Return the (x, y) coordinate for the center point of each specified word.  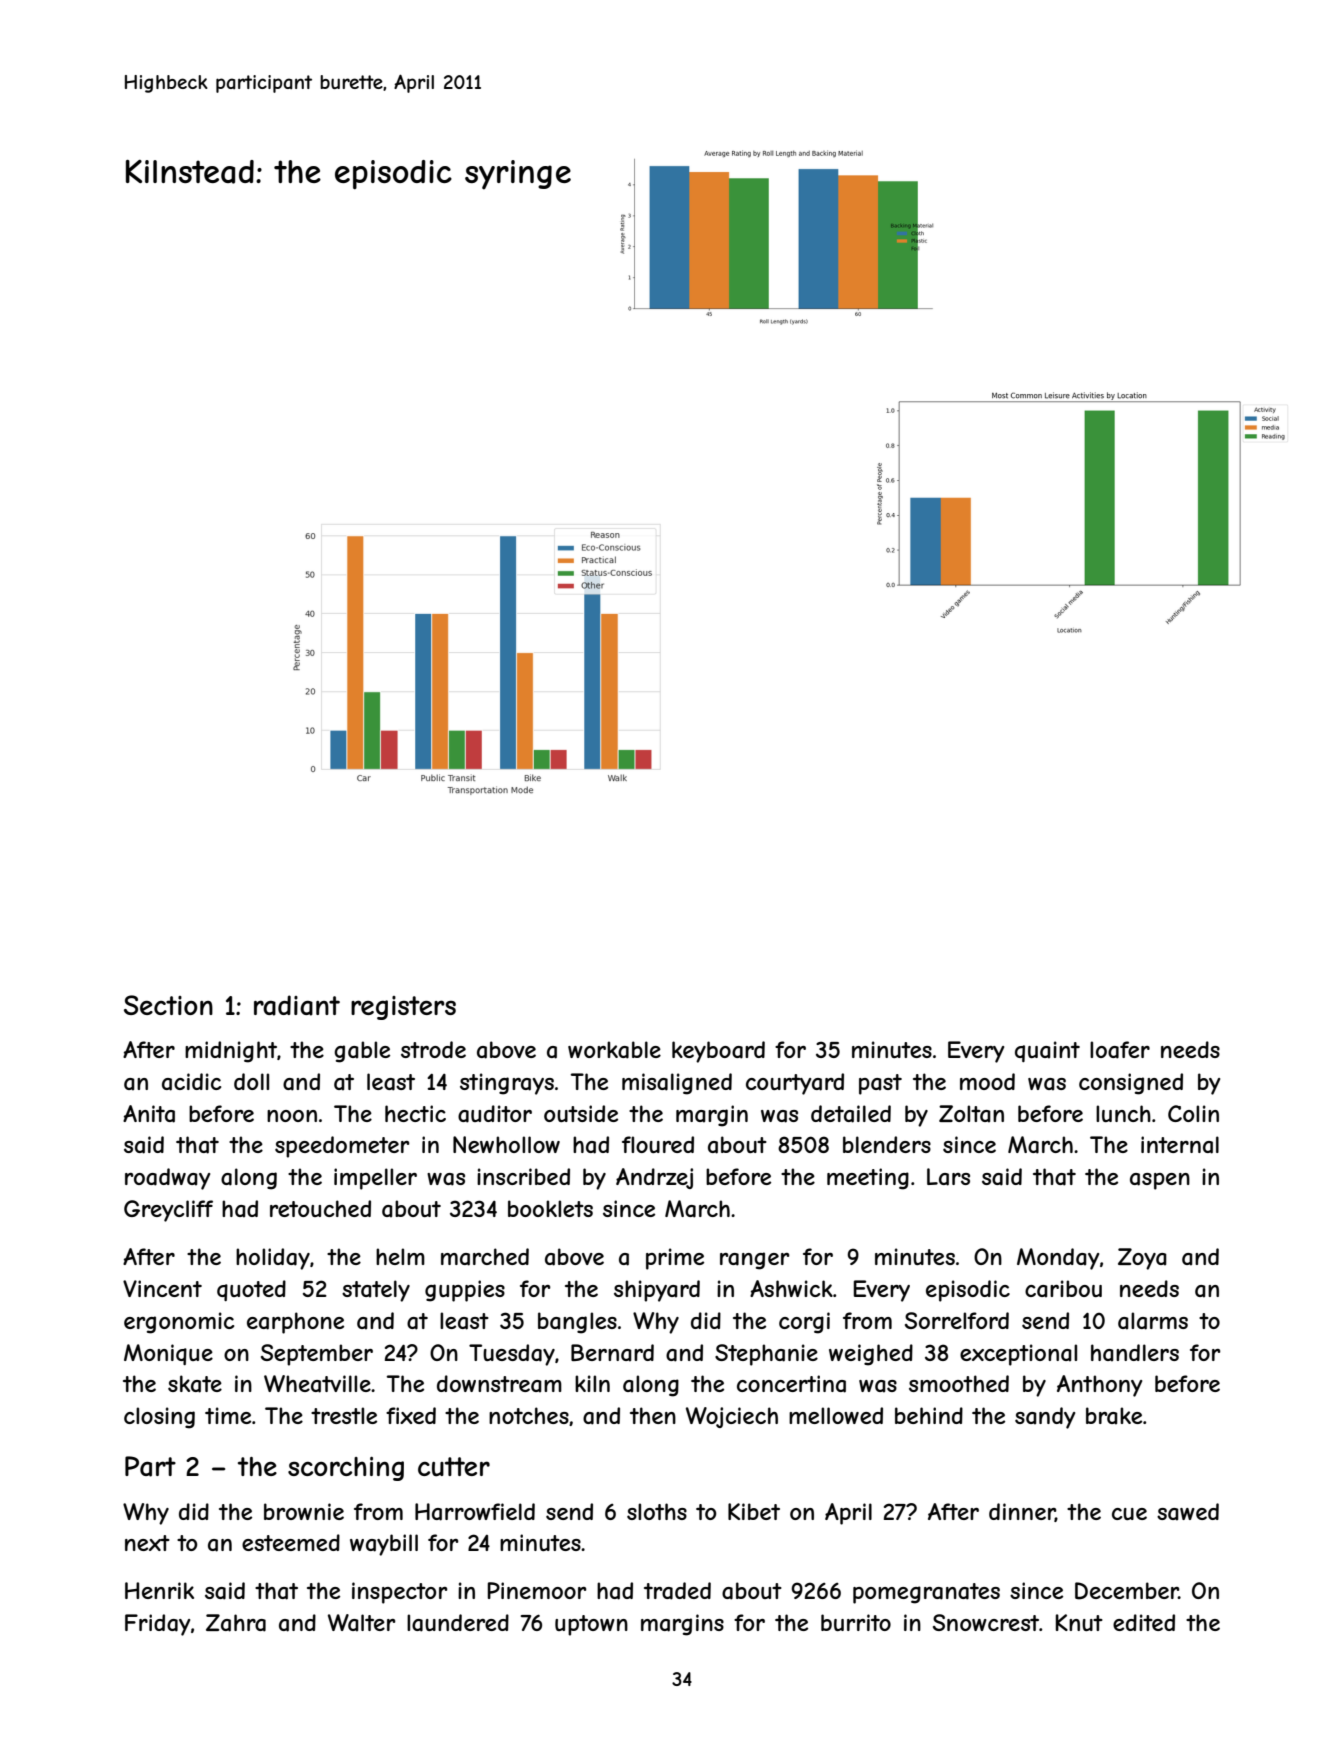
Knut (1079, 1622)
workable (614, 1050)
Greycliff (168, 1211)
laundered (458, 1623)
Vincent (162, 1288)
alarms (1153, 1321)
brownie (304, 1511)
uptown (591, 1625)
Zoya (1142, 1259)
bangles (577, 1323)
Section (168, 1005)
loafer (1120, 1050)
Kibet (754, 1511)
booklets (550, 1208)
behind (929, 1415)
